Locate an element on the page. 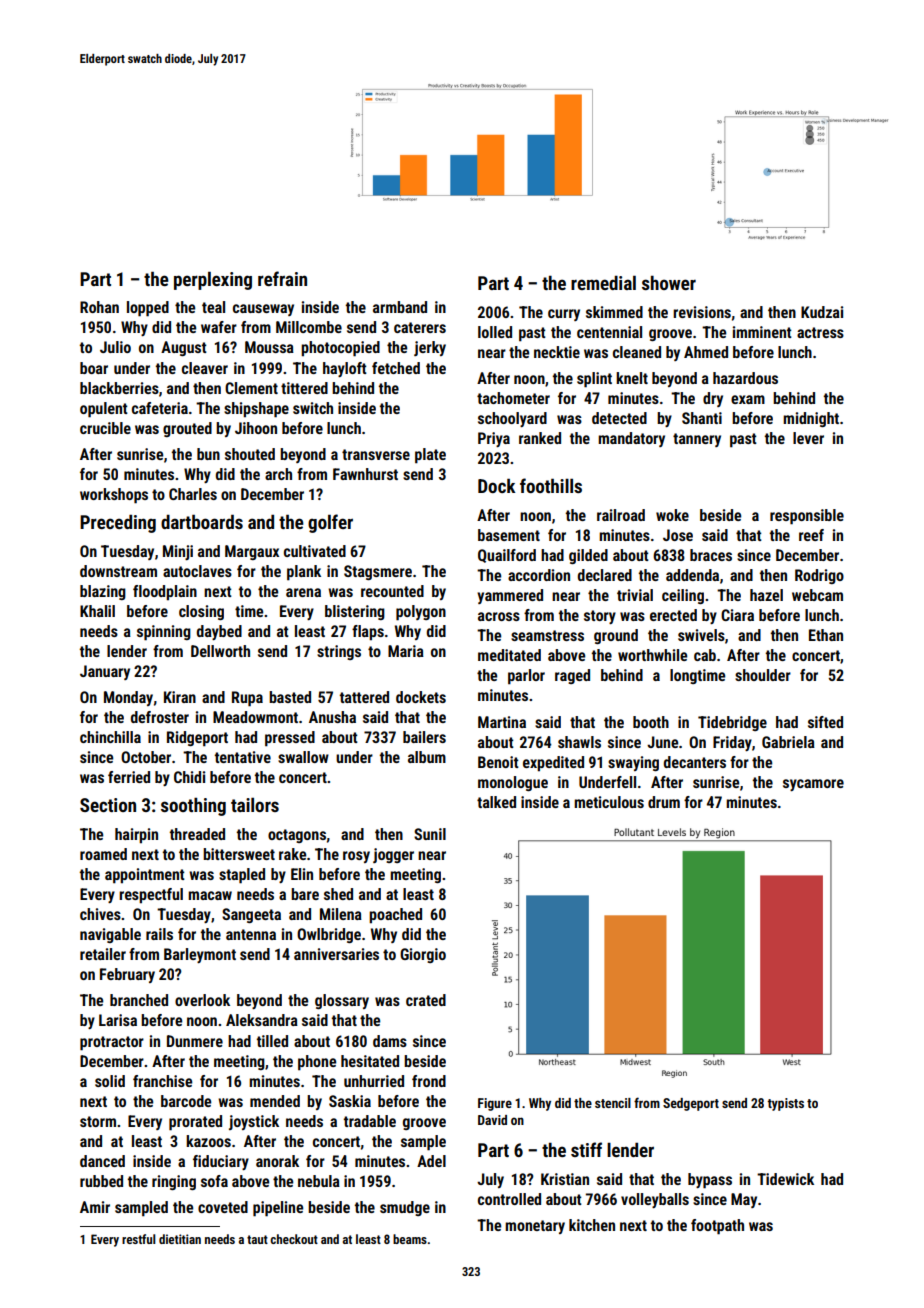 The height and width of the image is (1308, 924). spinning is located at coordinates (164, 633).
